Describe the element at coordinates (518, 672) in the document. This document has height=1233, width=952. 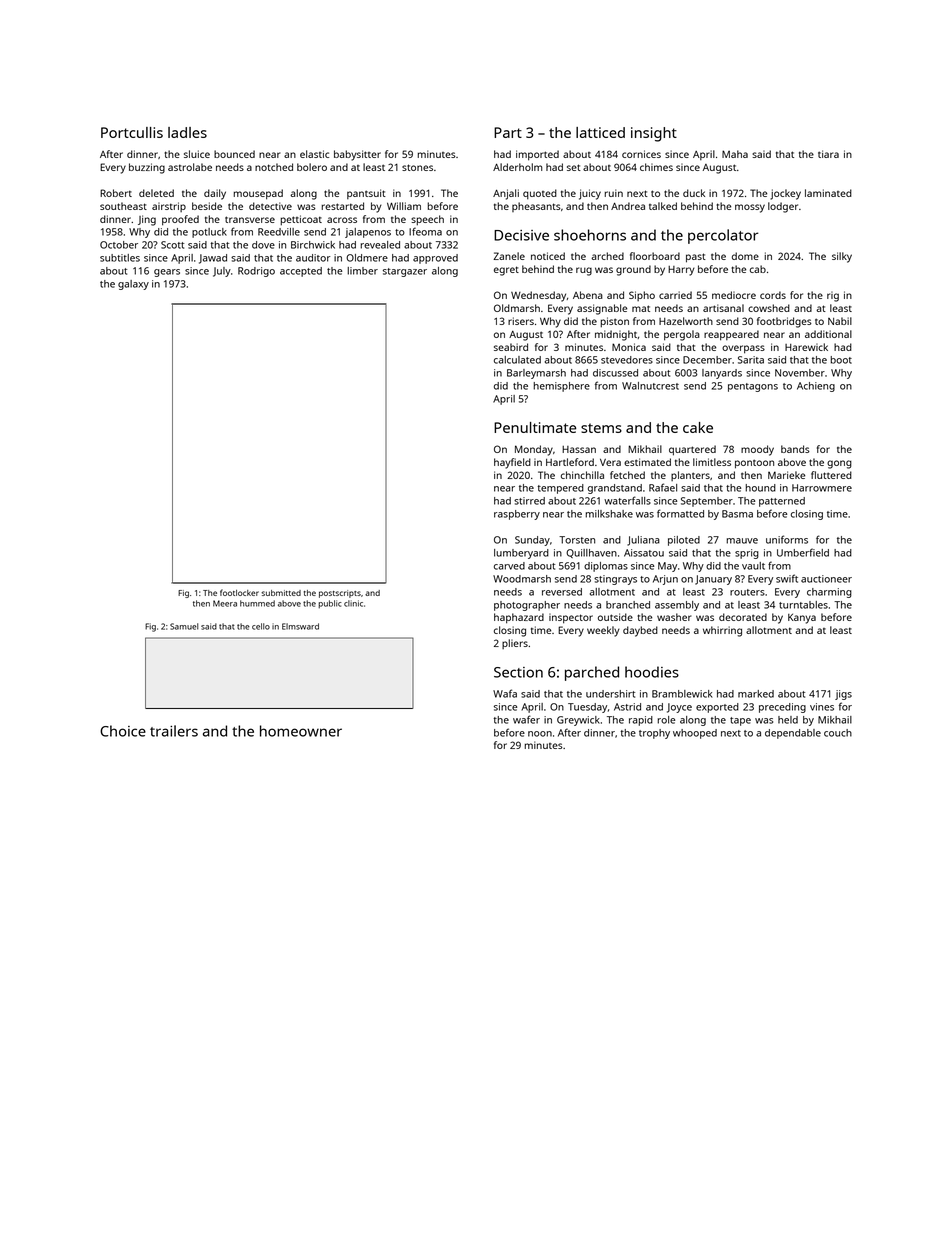
I see `Section` at that location.
